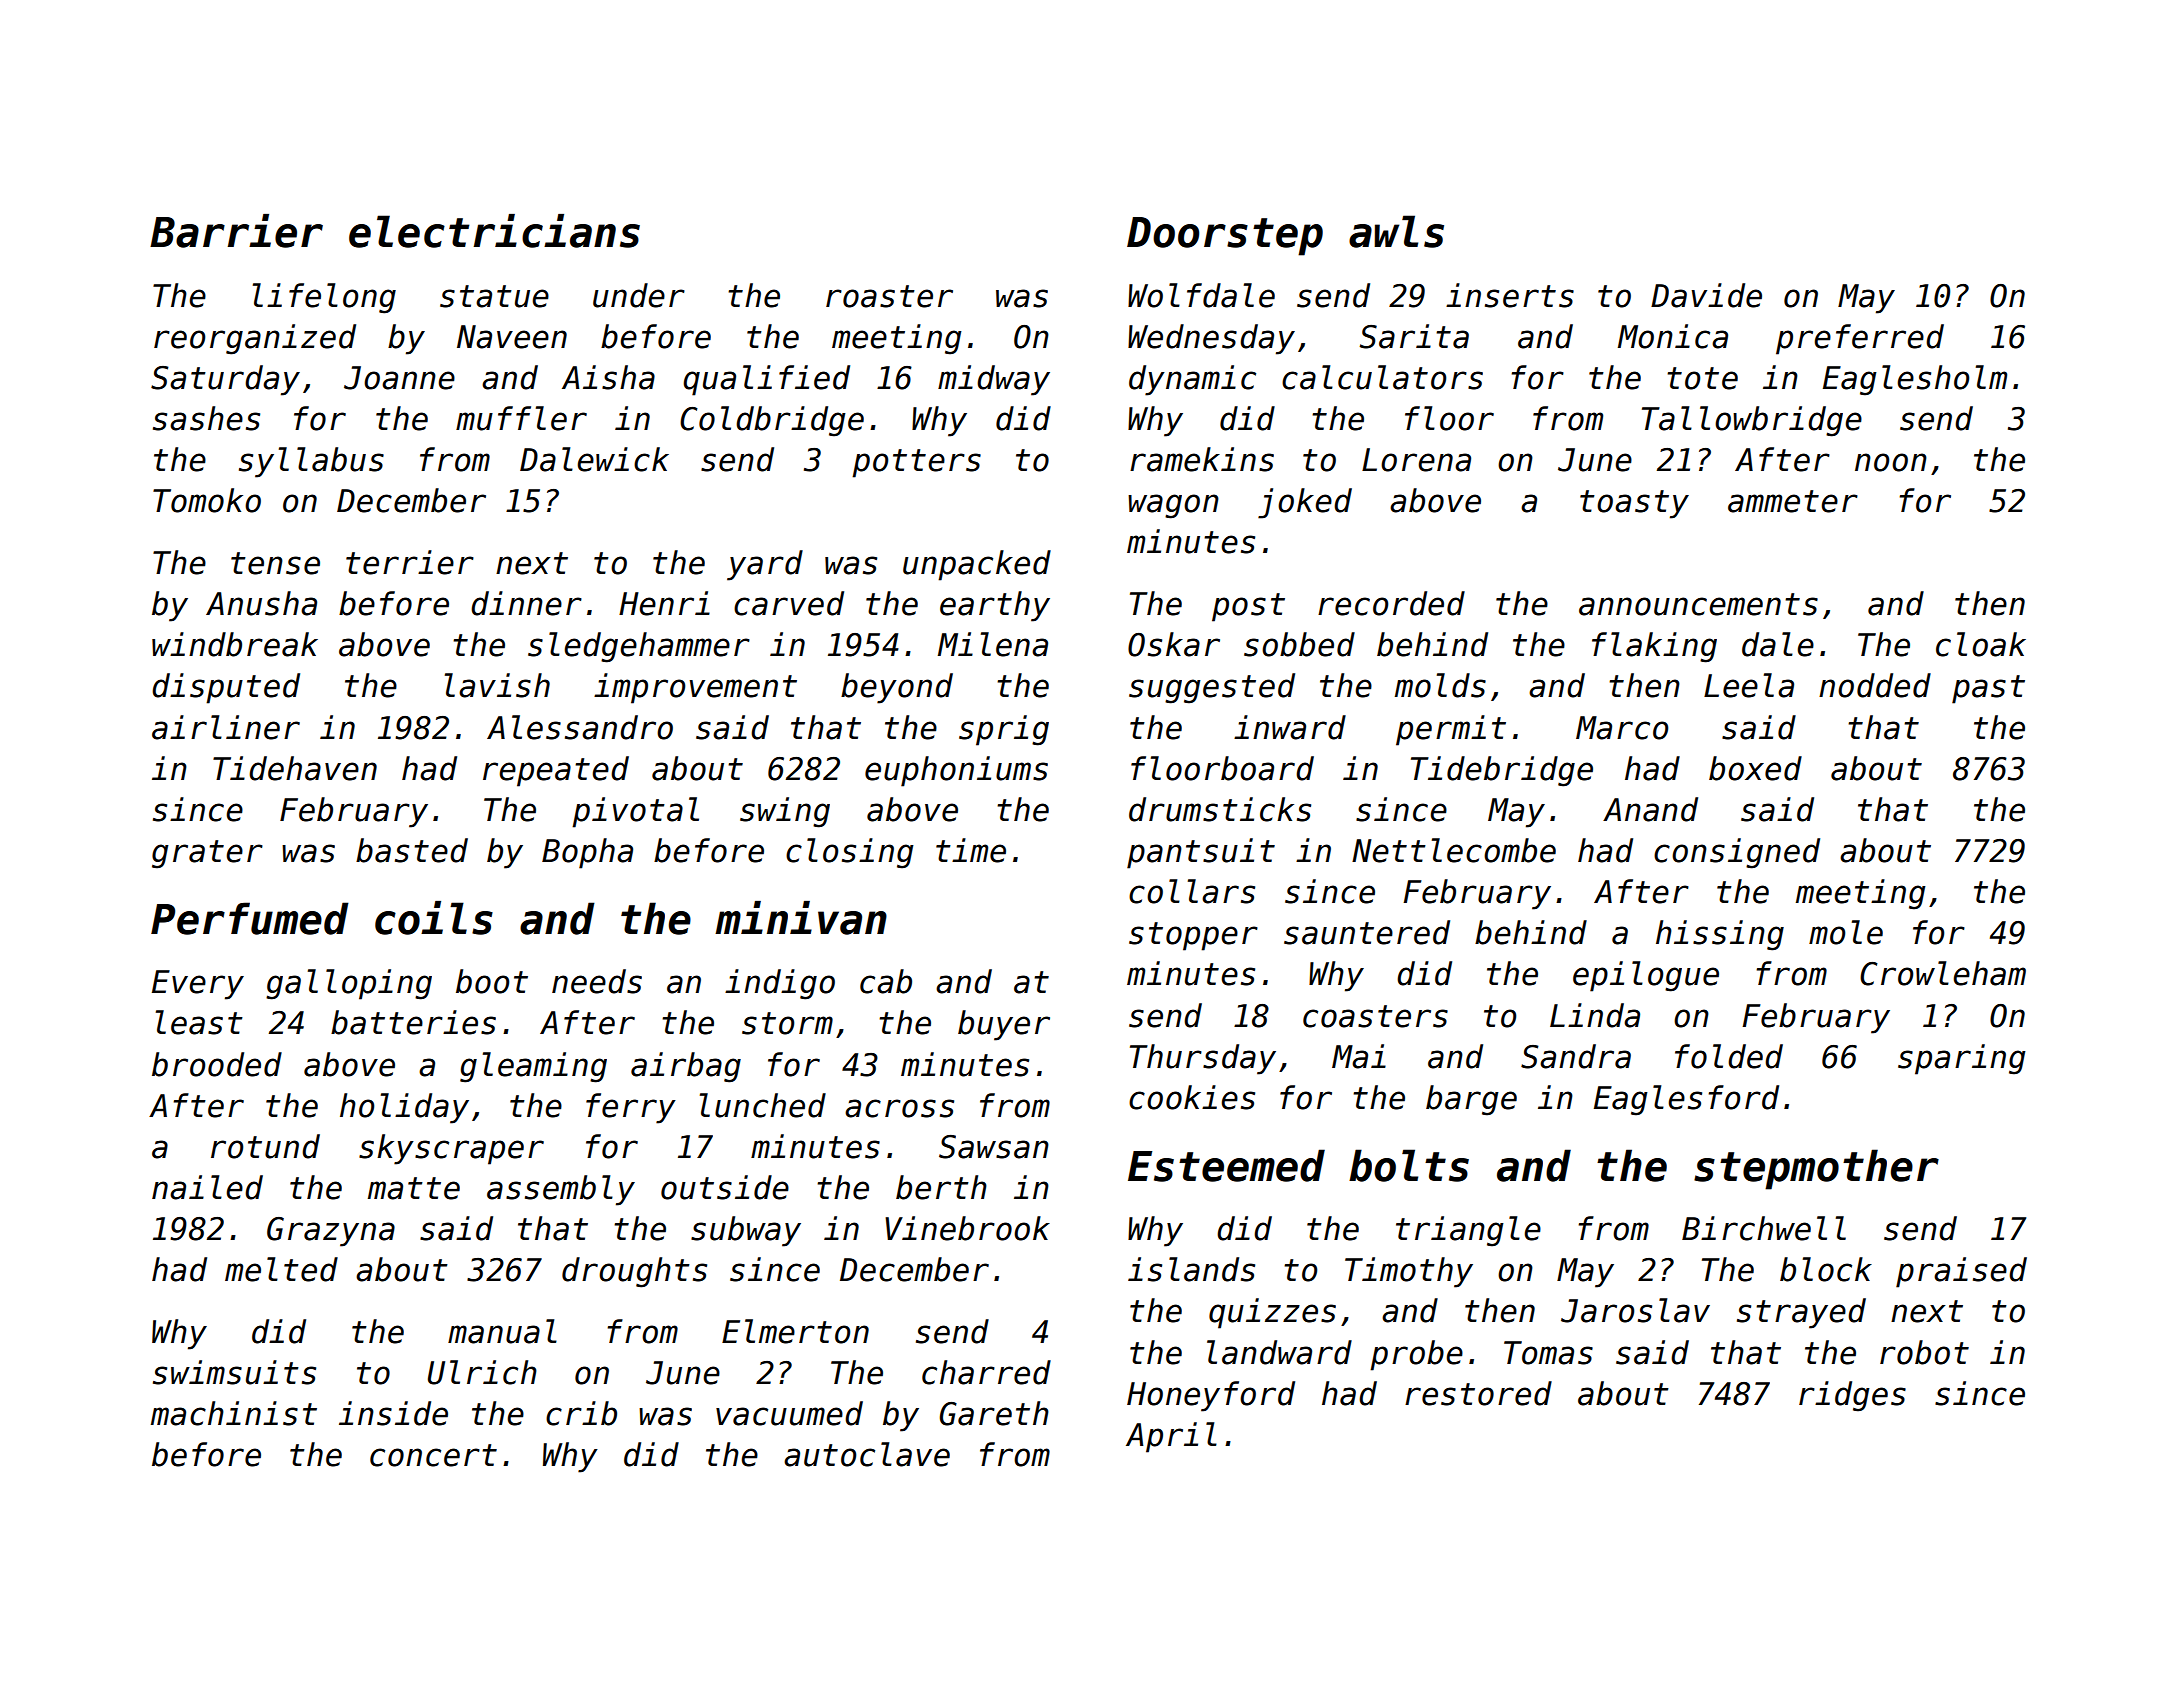 The width and height of the document is (2178, 1683). What do you see at coordinates (725, 1187) in the document?
I see `outside` at bounding box center [725, 1187].
